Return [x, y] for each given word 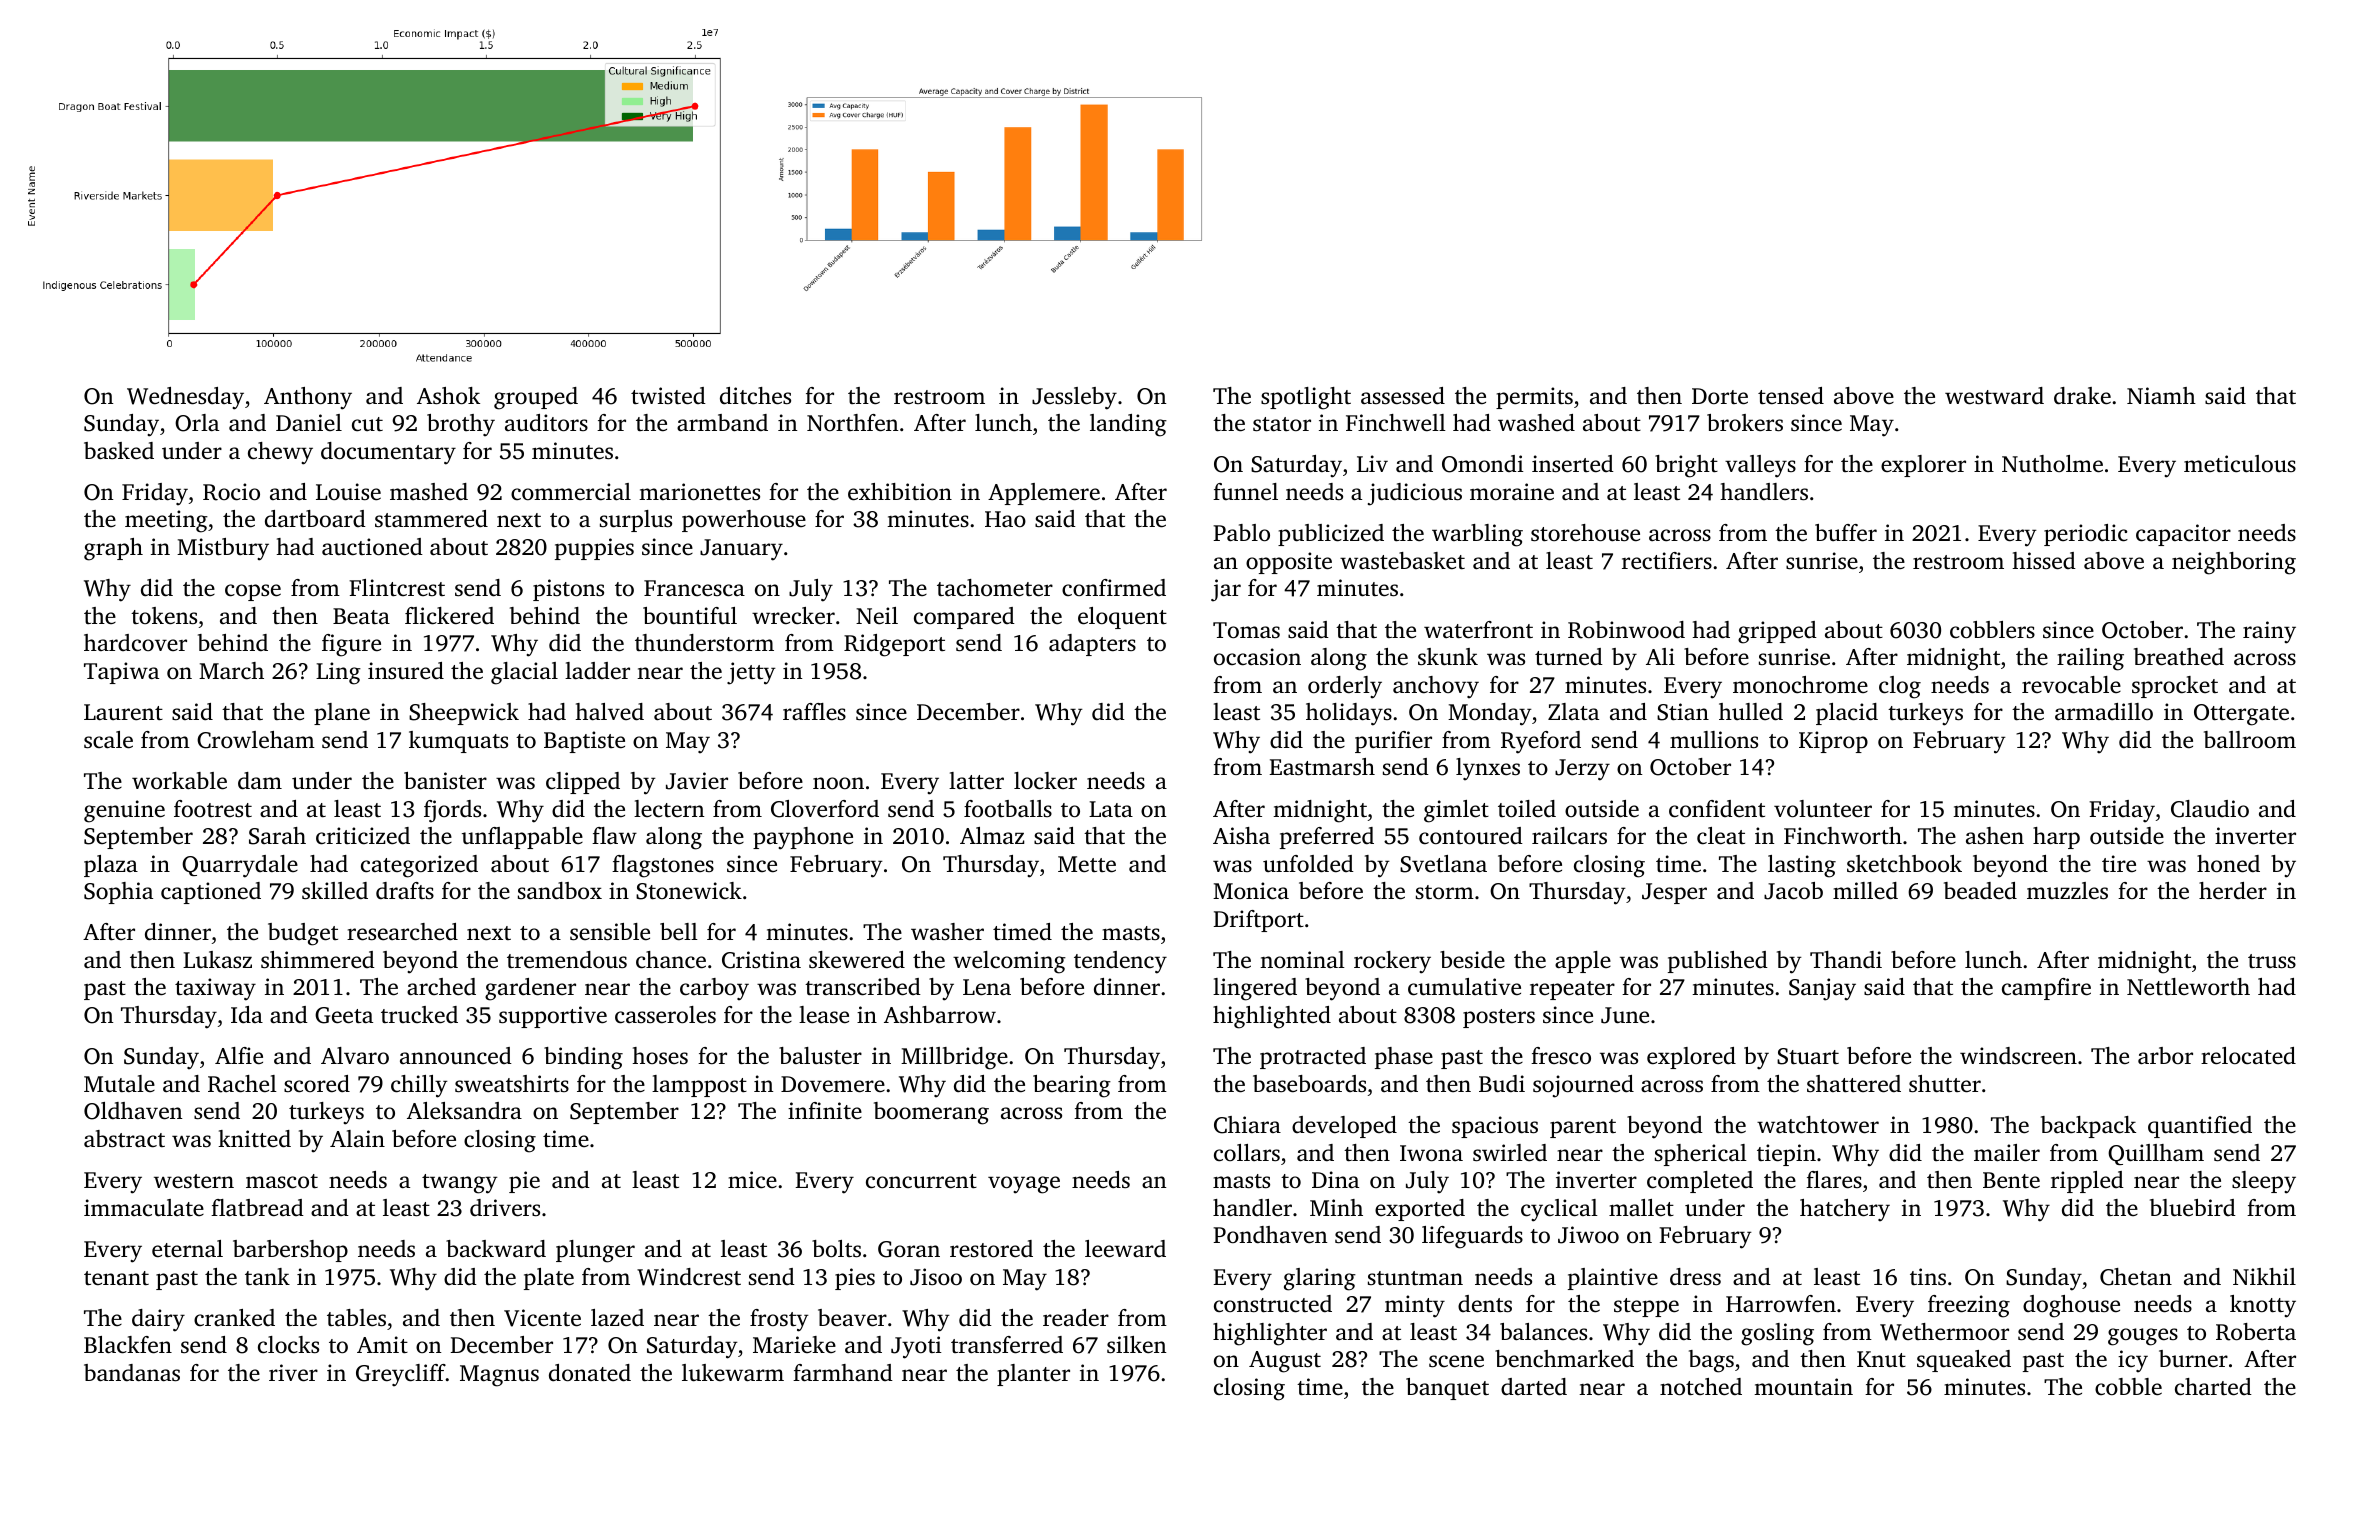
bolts [836, 1249]
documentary [388, 453]
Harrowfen [1781, 1303]
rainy [2269, 632]
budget [303, 934]
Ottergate [2241, 715]
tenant [116, 1278]
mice [752, 1180]
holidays [1349, 714]
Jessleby [1074, 398]
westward [1994, 396]
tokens [164, 616]
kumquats [458, 742]
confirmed [1114, 588]
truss [2272, 961]
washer [947, 931]
